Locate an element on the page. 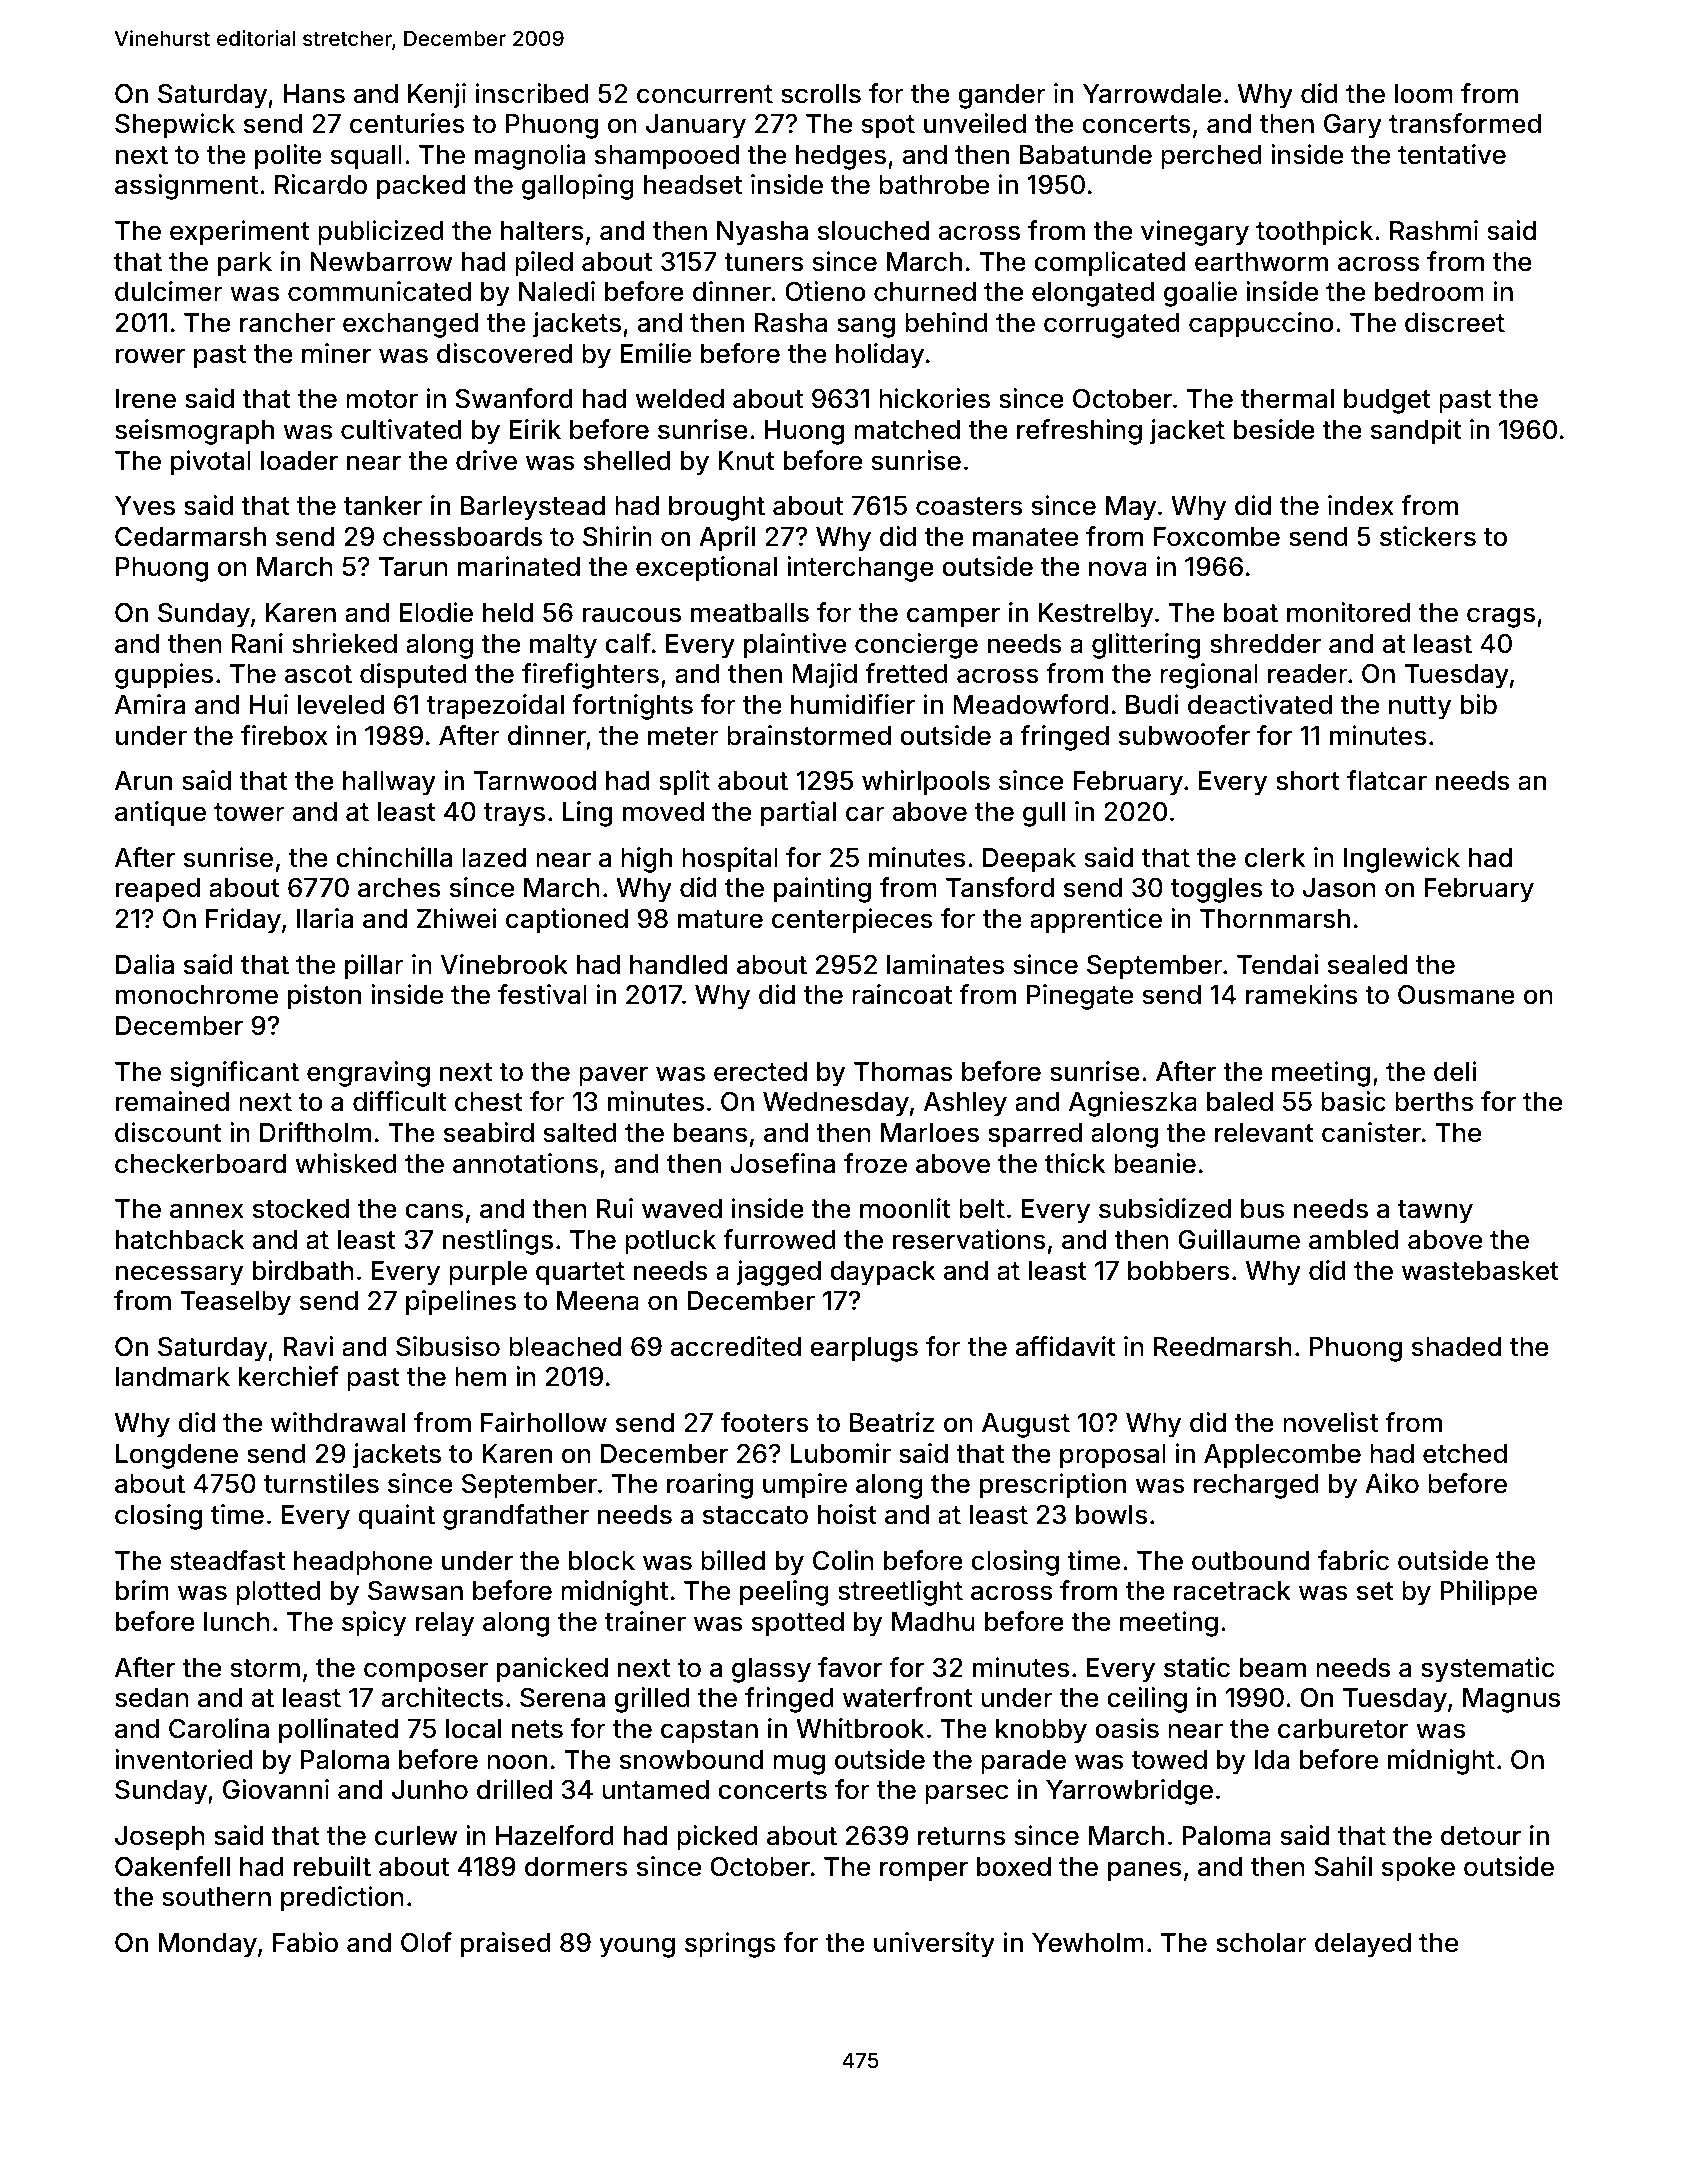  transformed is located at coordinates (1465, 123).
